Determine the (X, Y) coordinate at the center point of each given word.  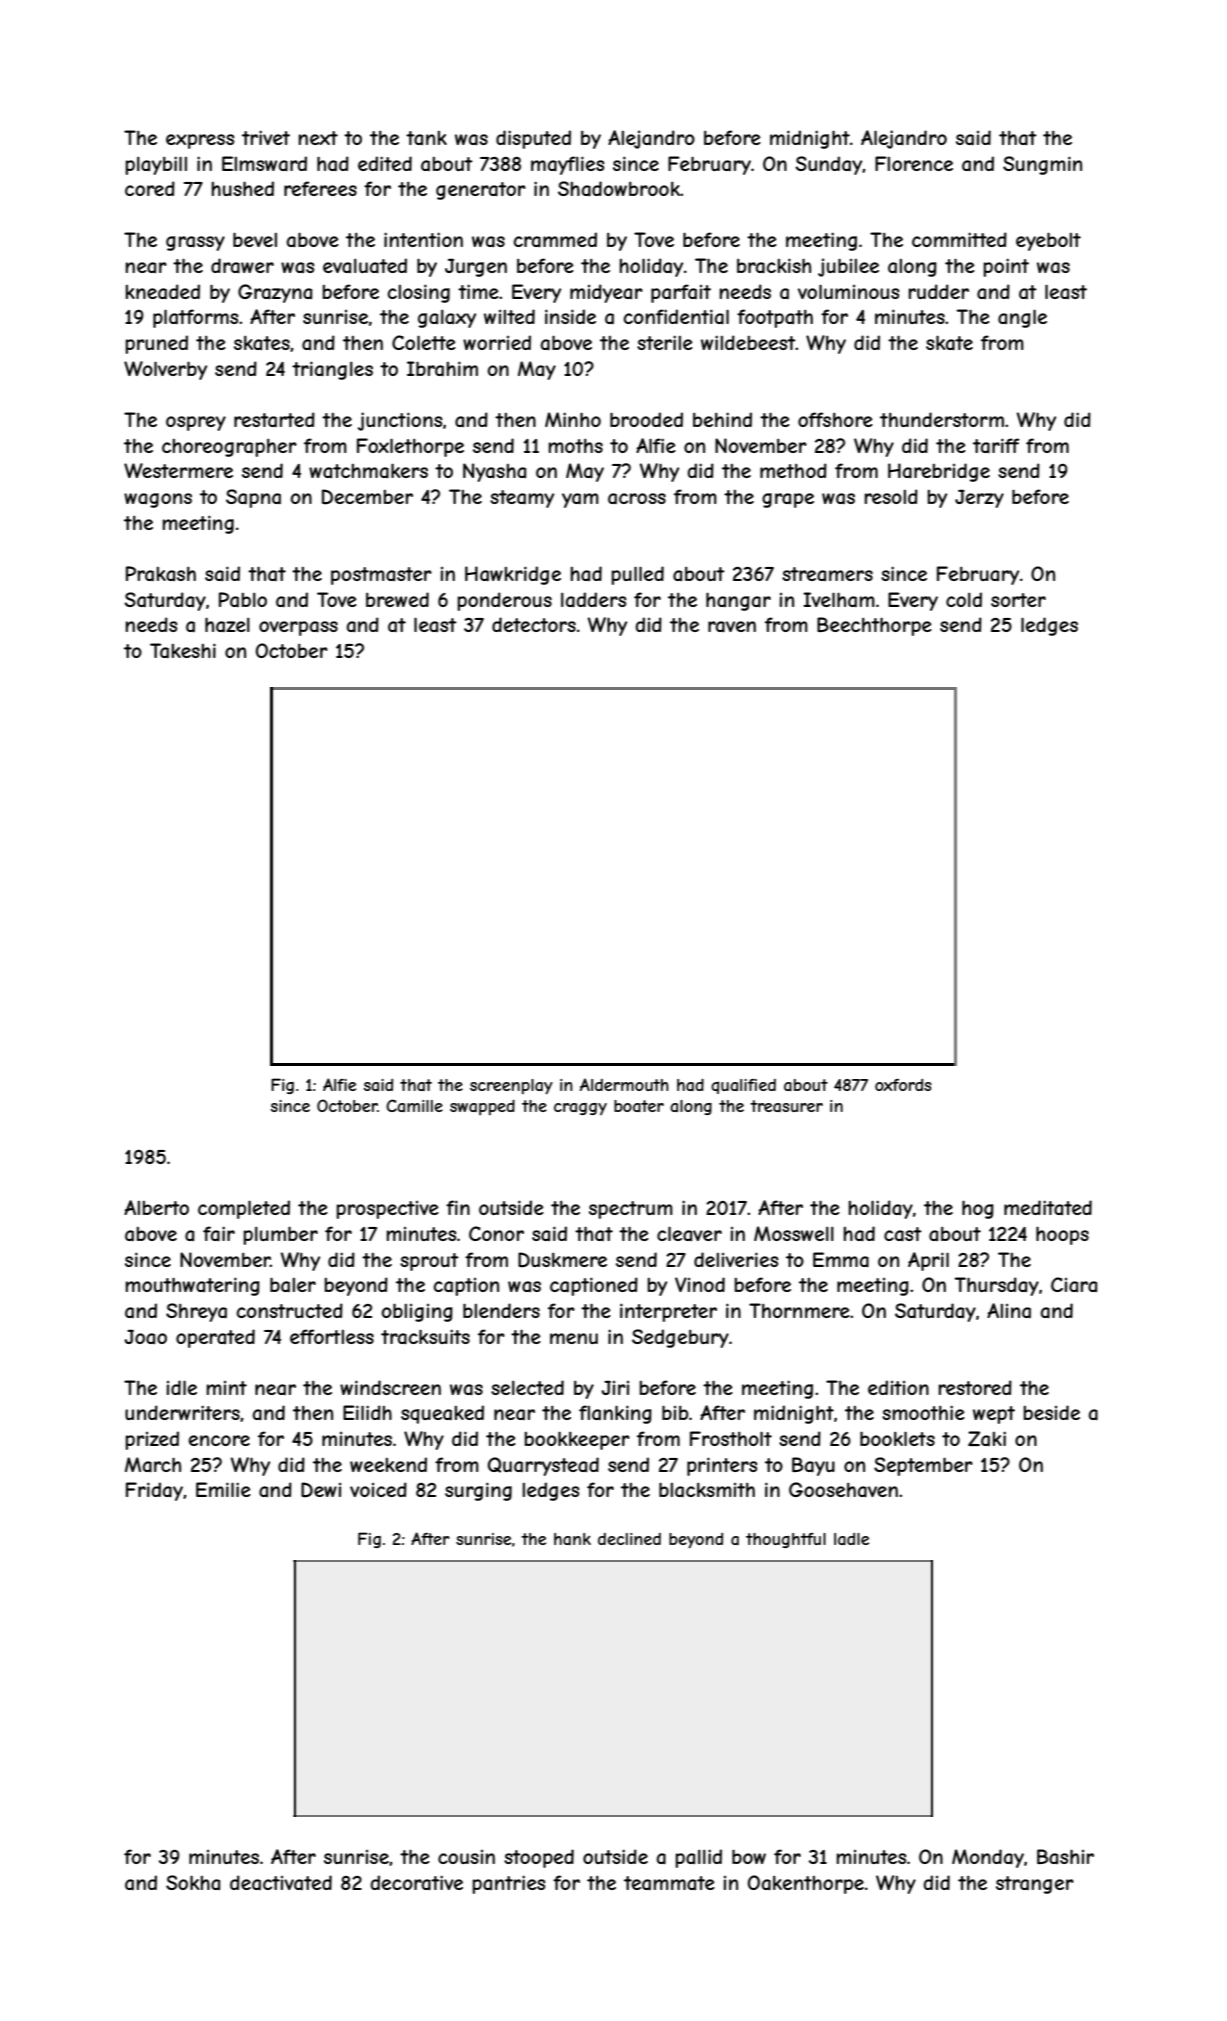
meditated (1048, 1207)
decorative (416, 1883)
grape (788, 500)
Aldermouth (624, 1084)
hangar (738, 601)
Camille (414, 1105)
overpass (298, 628)
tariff (996, 446)
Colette (424, 342)
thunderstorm (942, 419)
